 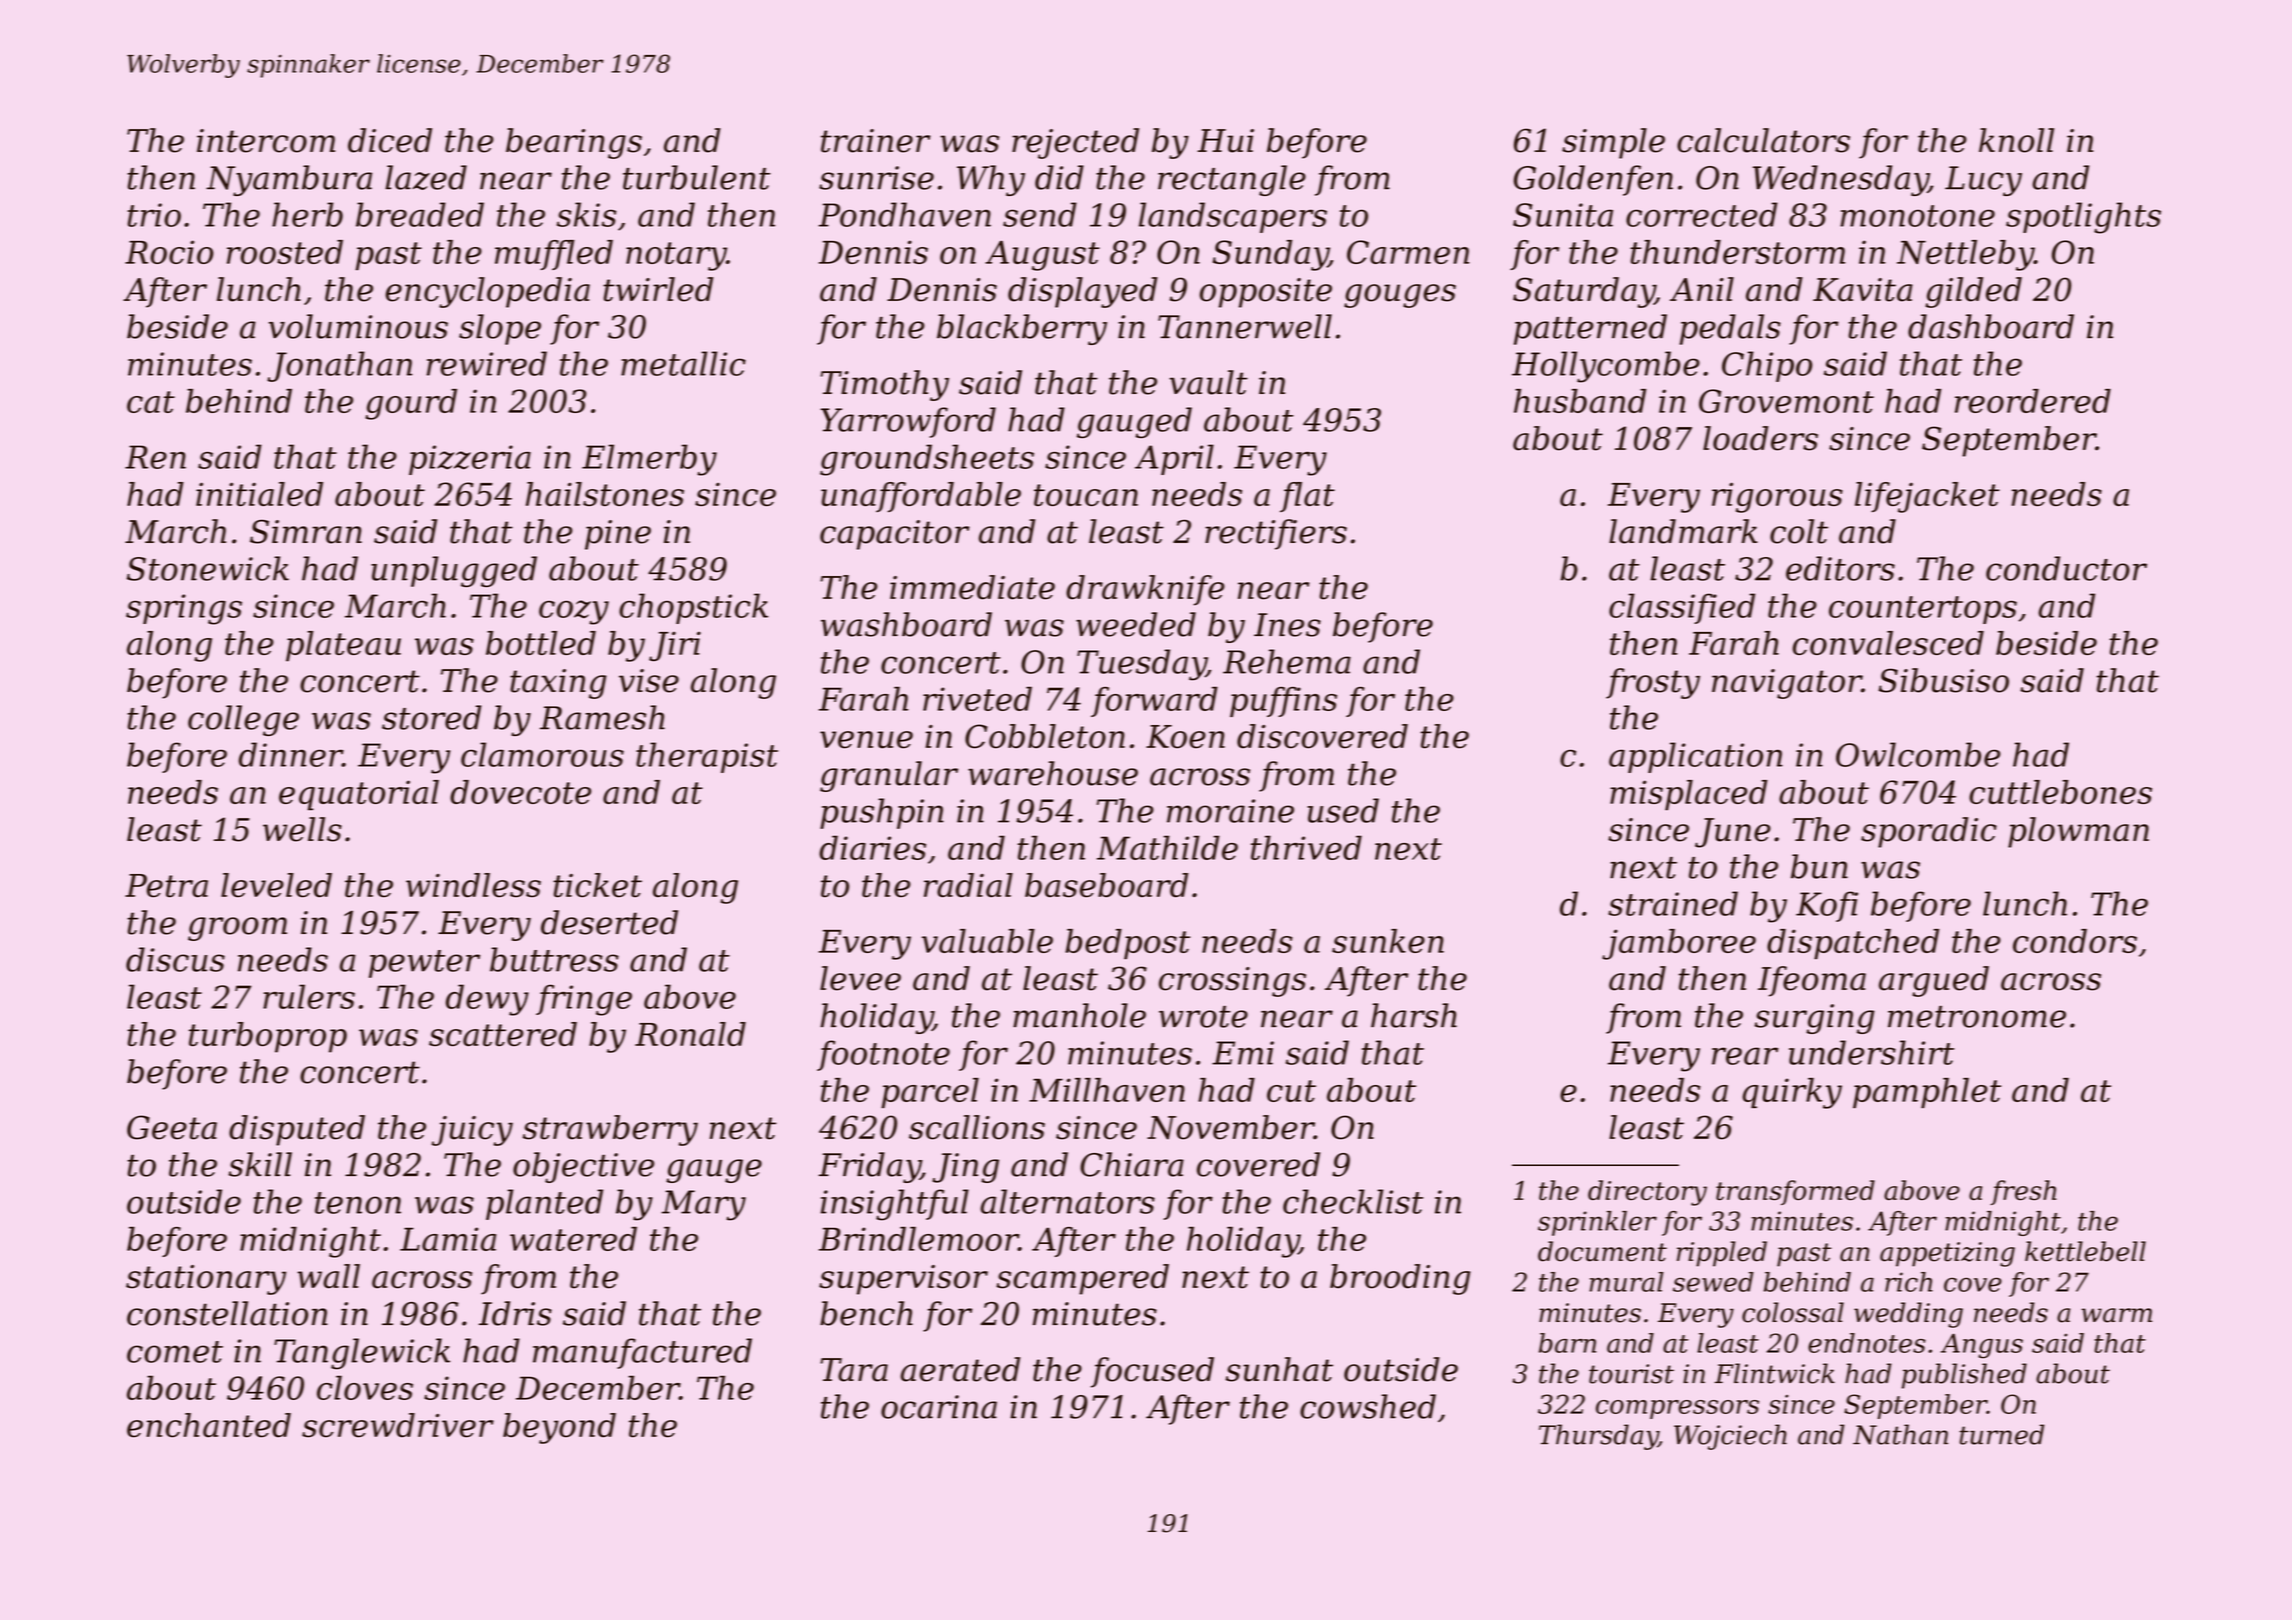 What do you see at coordinates (184, 609) in the screenshot?
I see `springs` at bounding box center [184, 609].
